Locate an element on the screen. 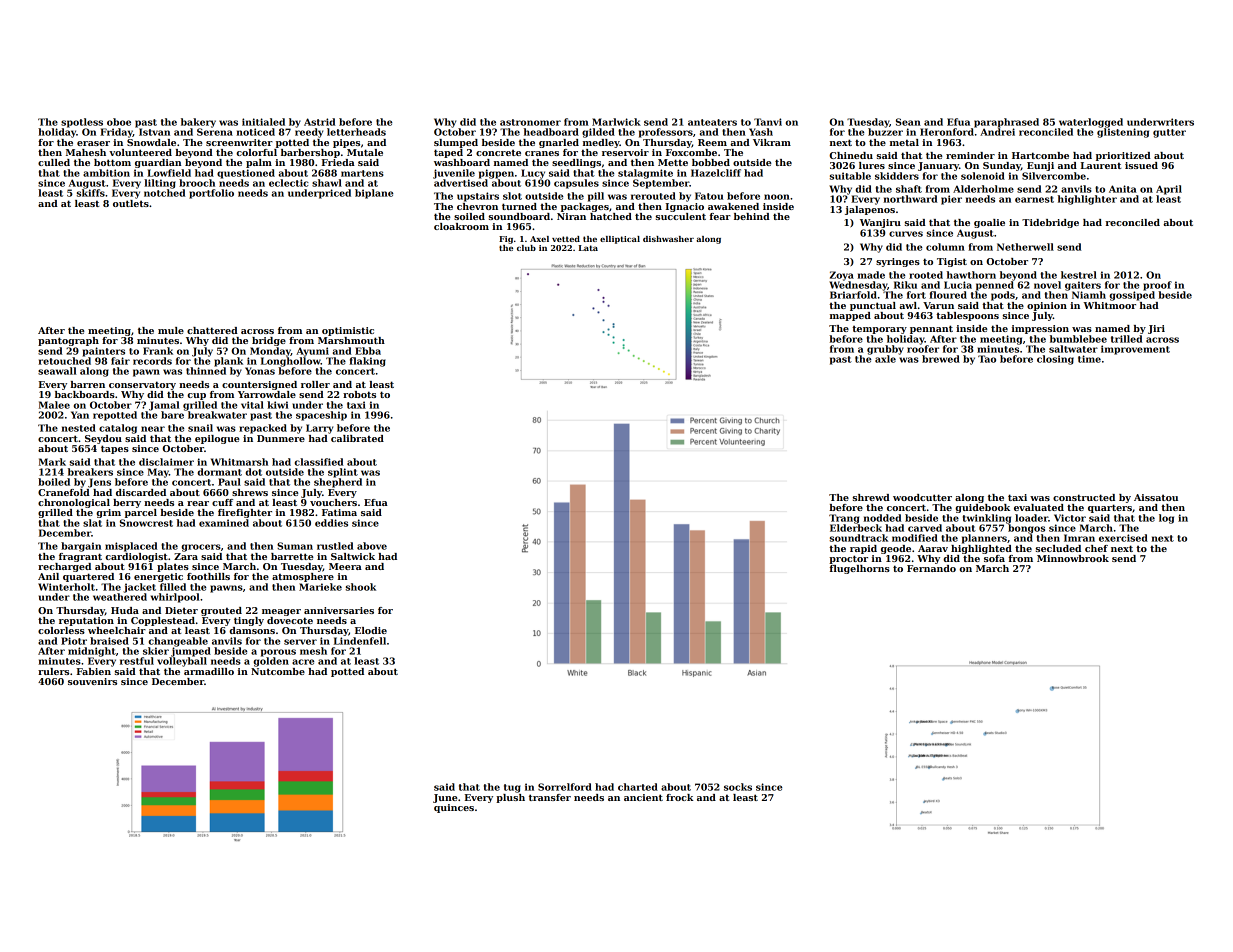 The width and height of the screenshot is (1233, 952). frock is located at coordinates (680, 797).
